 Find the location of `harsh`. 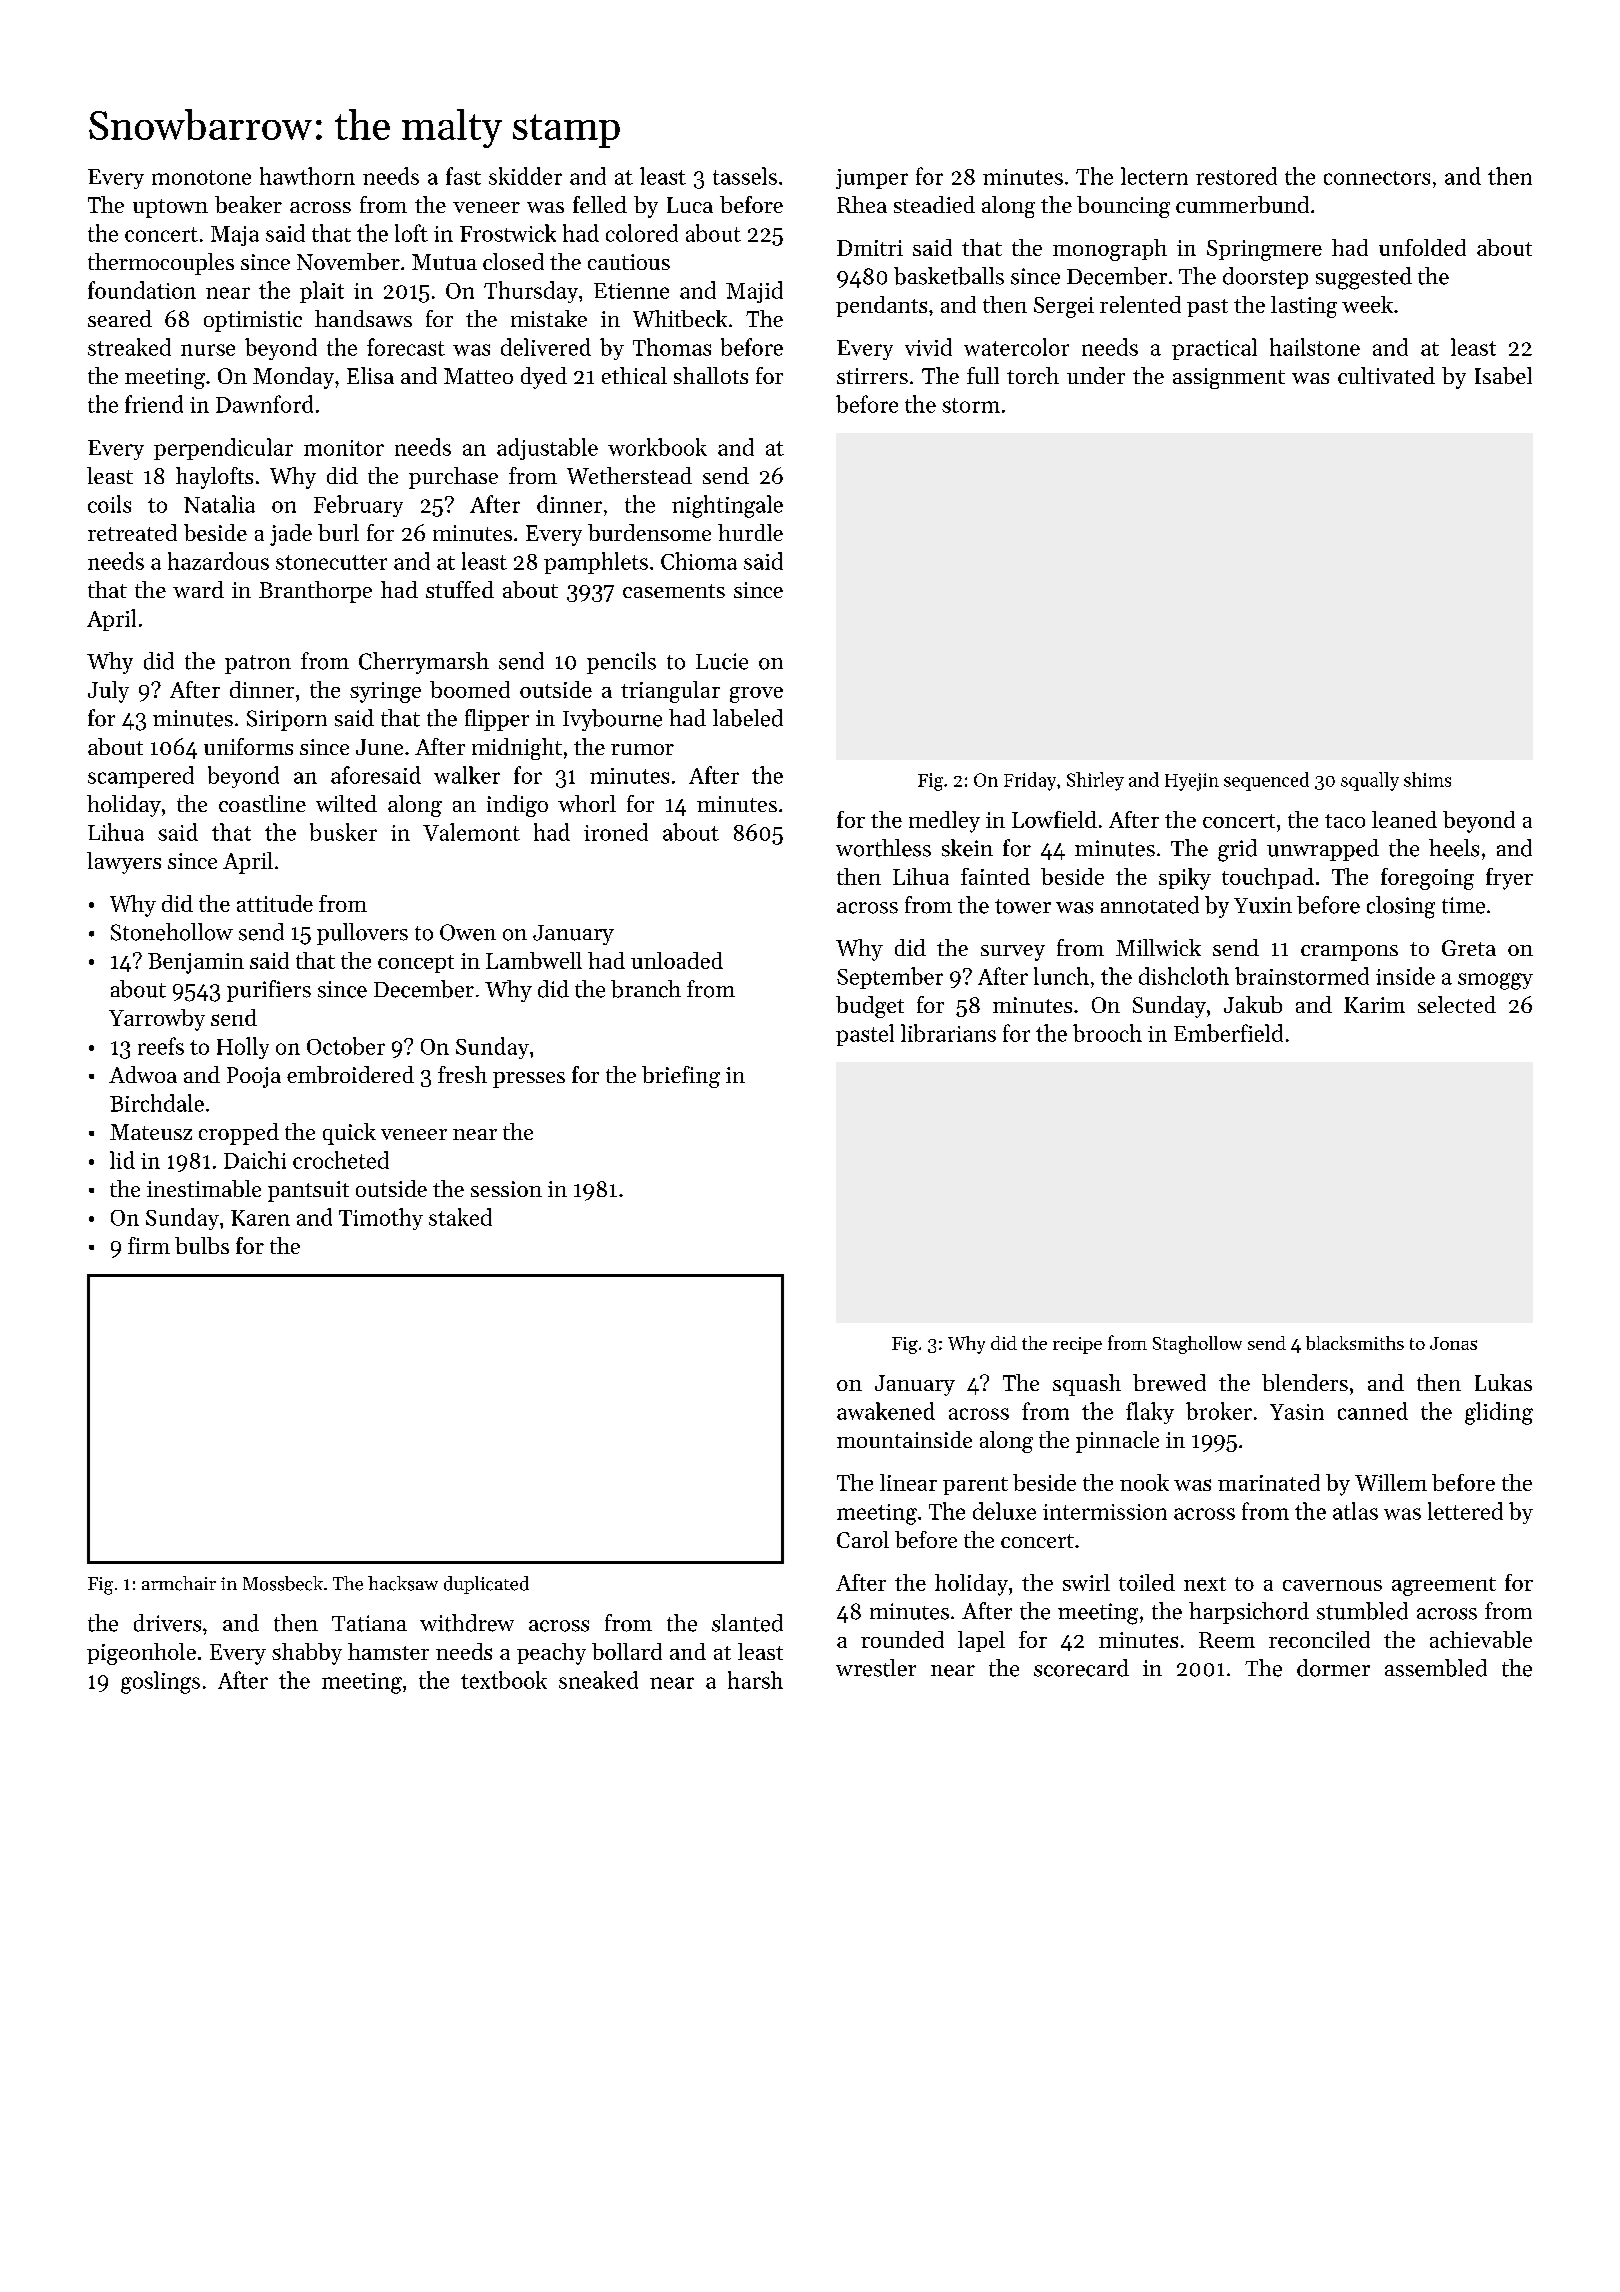

harsh is located at coordinates (755, 1680).
